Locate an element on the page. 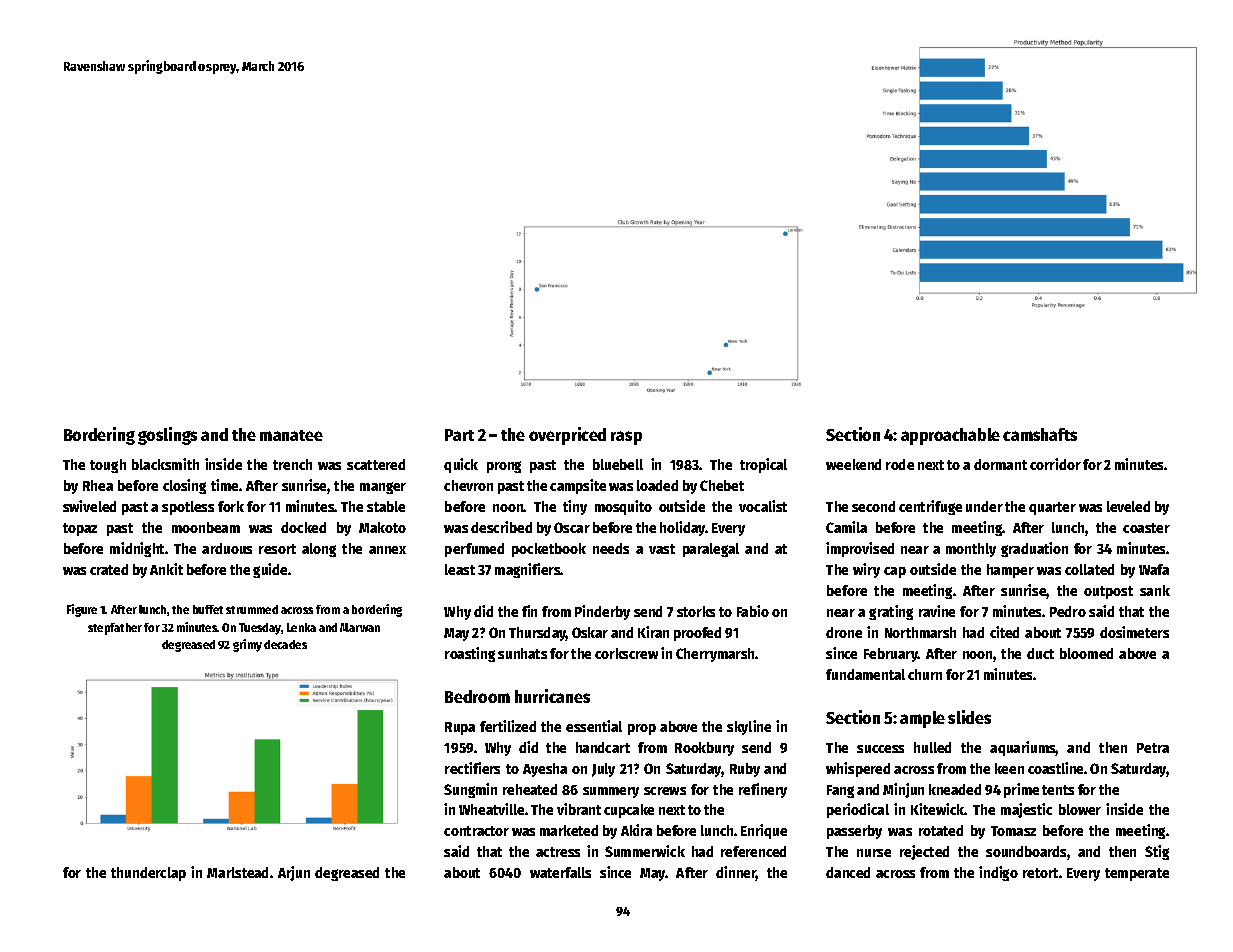 The width and height of the image is (1233, 952). Marlstead is located at coordinates (237, 872).
